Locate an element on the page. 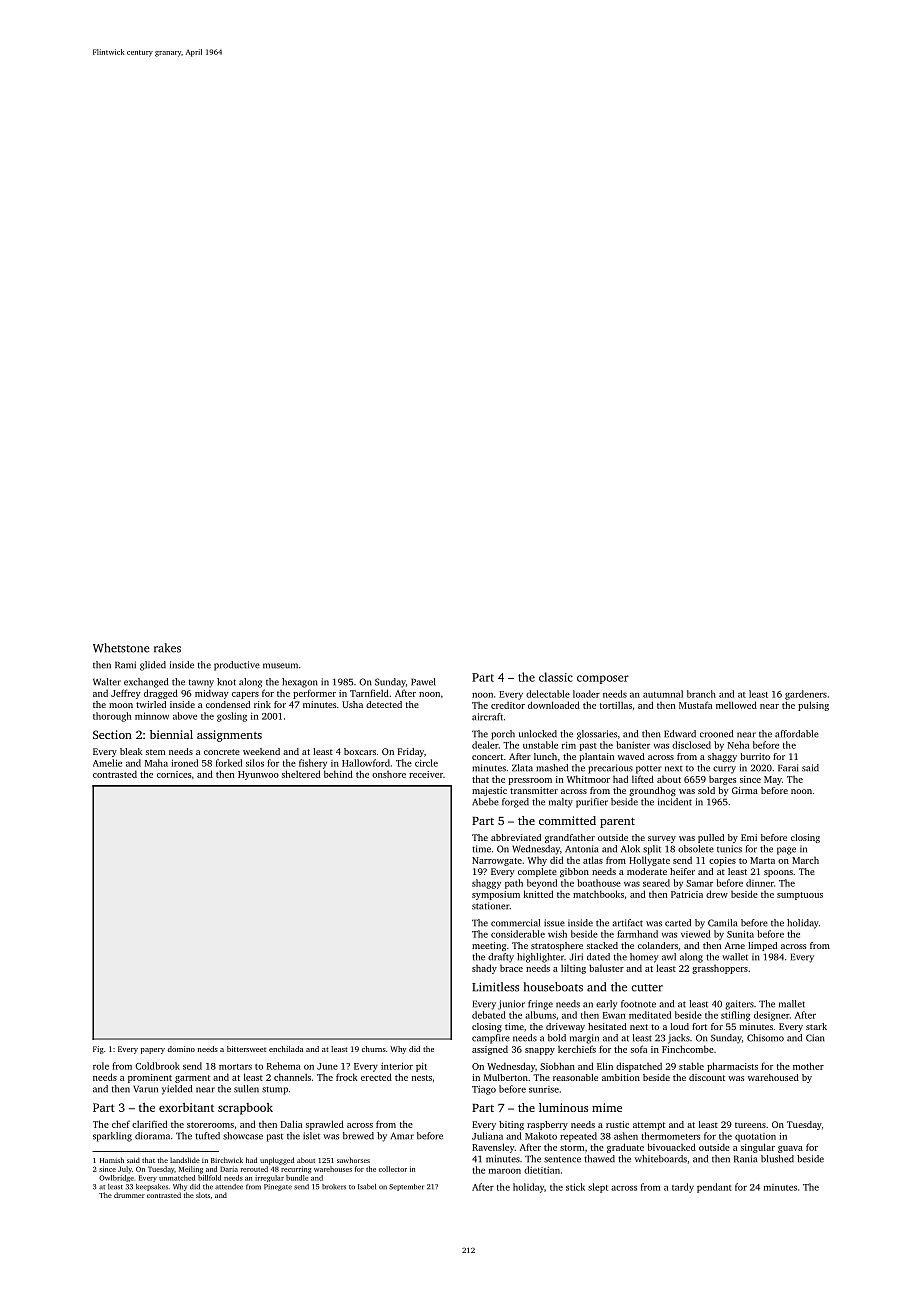 The width and height of the document is (924, 1308). Camila is located at coordinates (722, 923).
